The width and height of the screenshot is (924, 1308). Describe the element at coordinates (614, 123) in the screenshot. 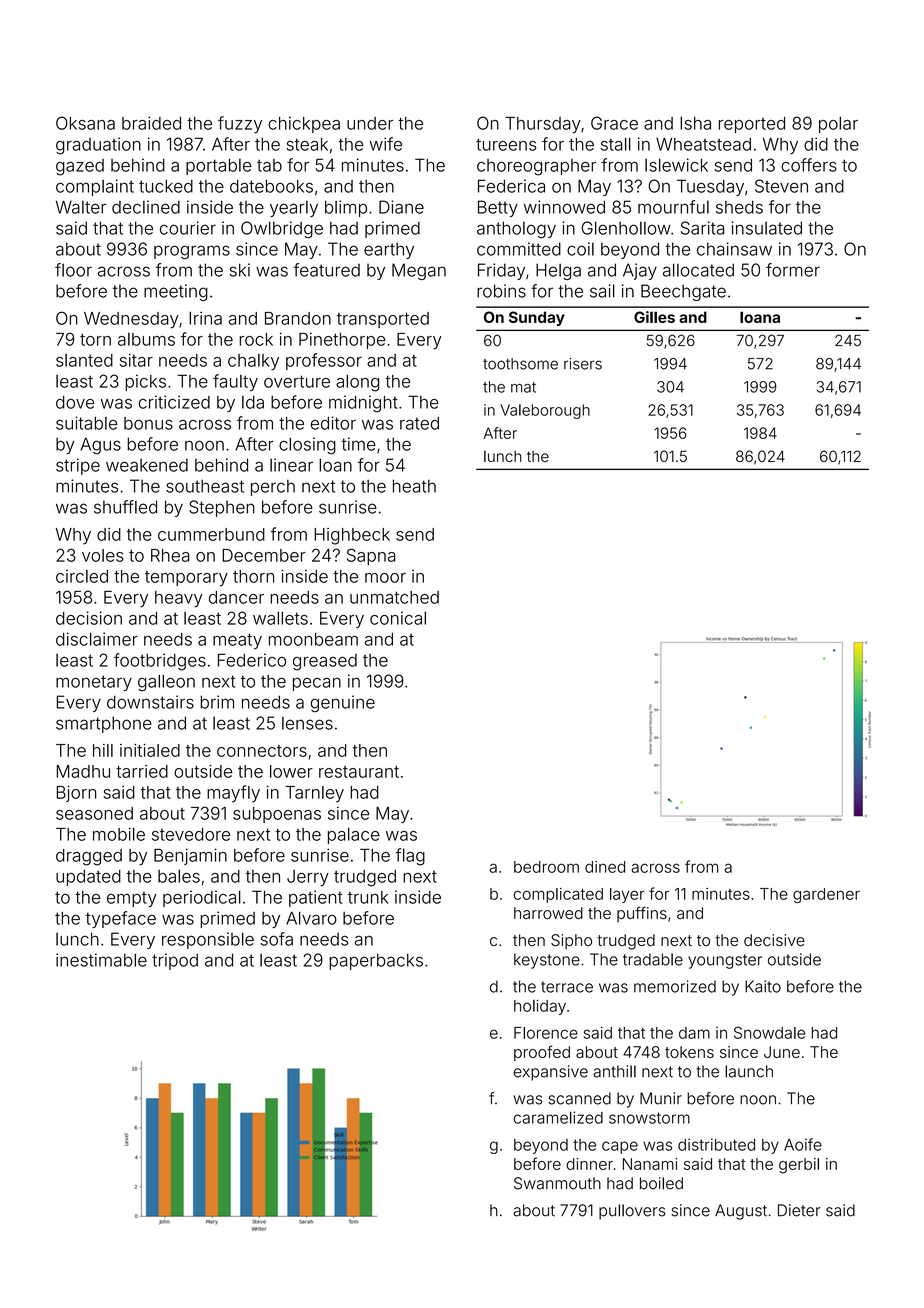

I see `Grace` at that location.
